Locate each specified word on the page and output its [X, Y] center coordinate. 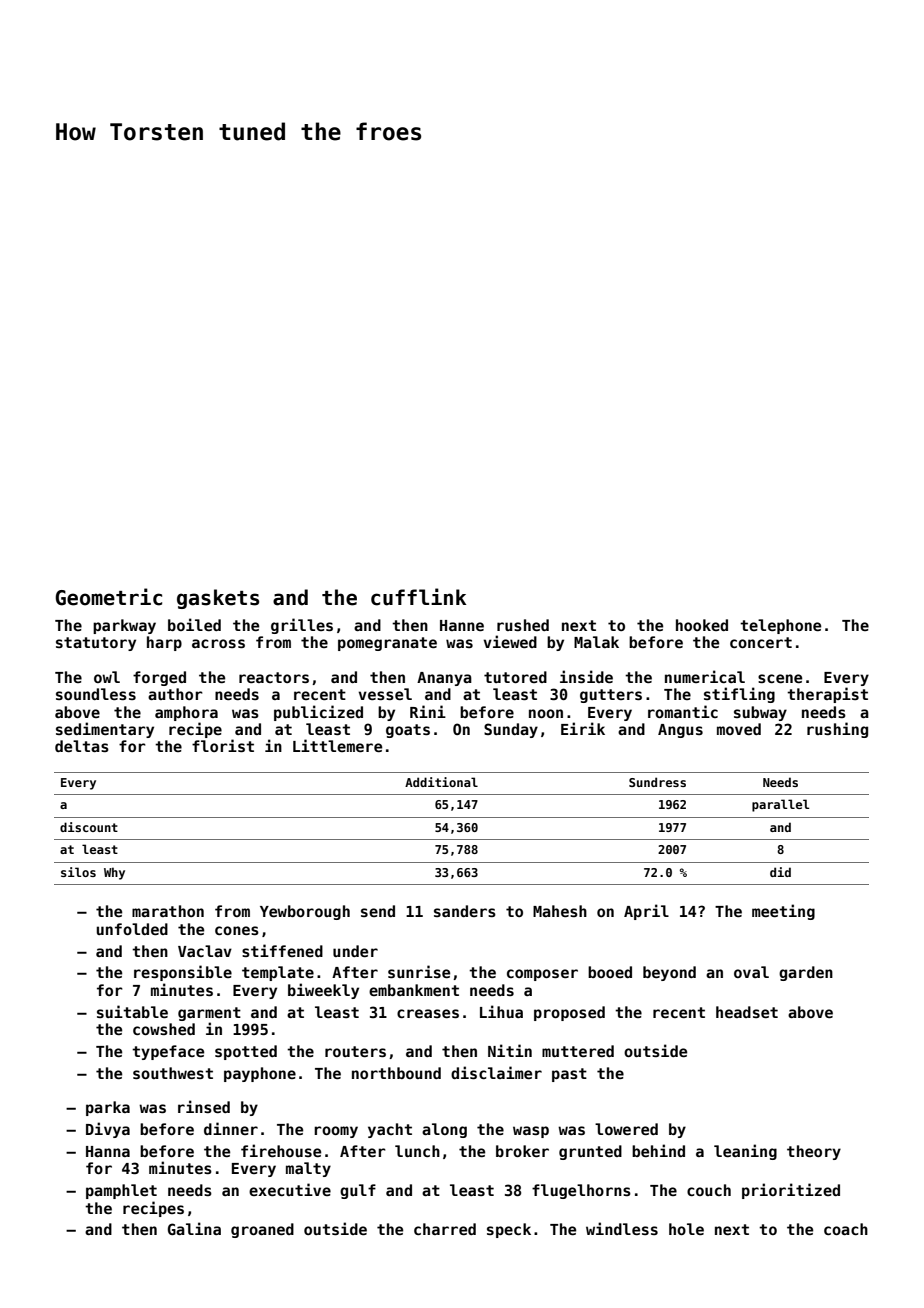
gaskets [218, 599]
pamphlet [121, 1191]
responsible [183, 973]
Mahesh [560, 911]
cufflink [418, 597]
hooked [702, 625]
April [646, 912]
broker [522, 1151]
